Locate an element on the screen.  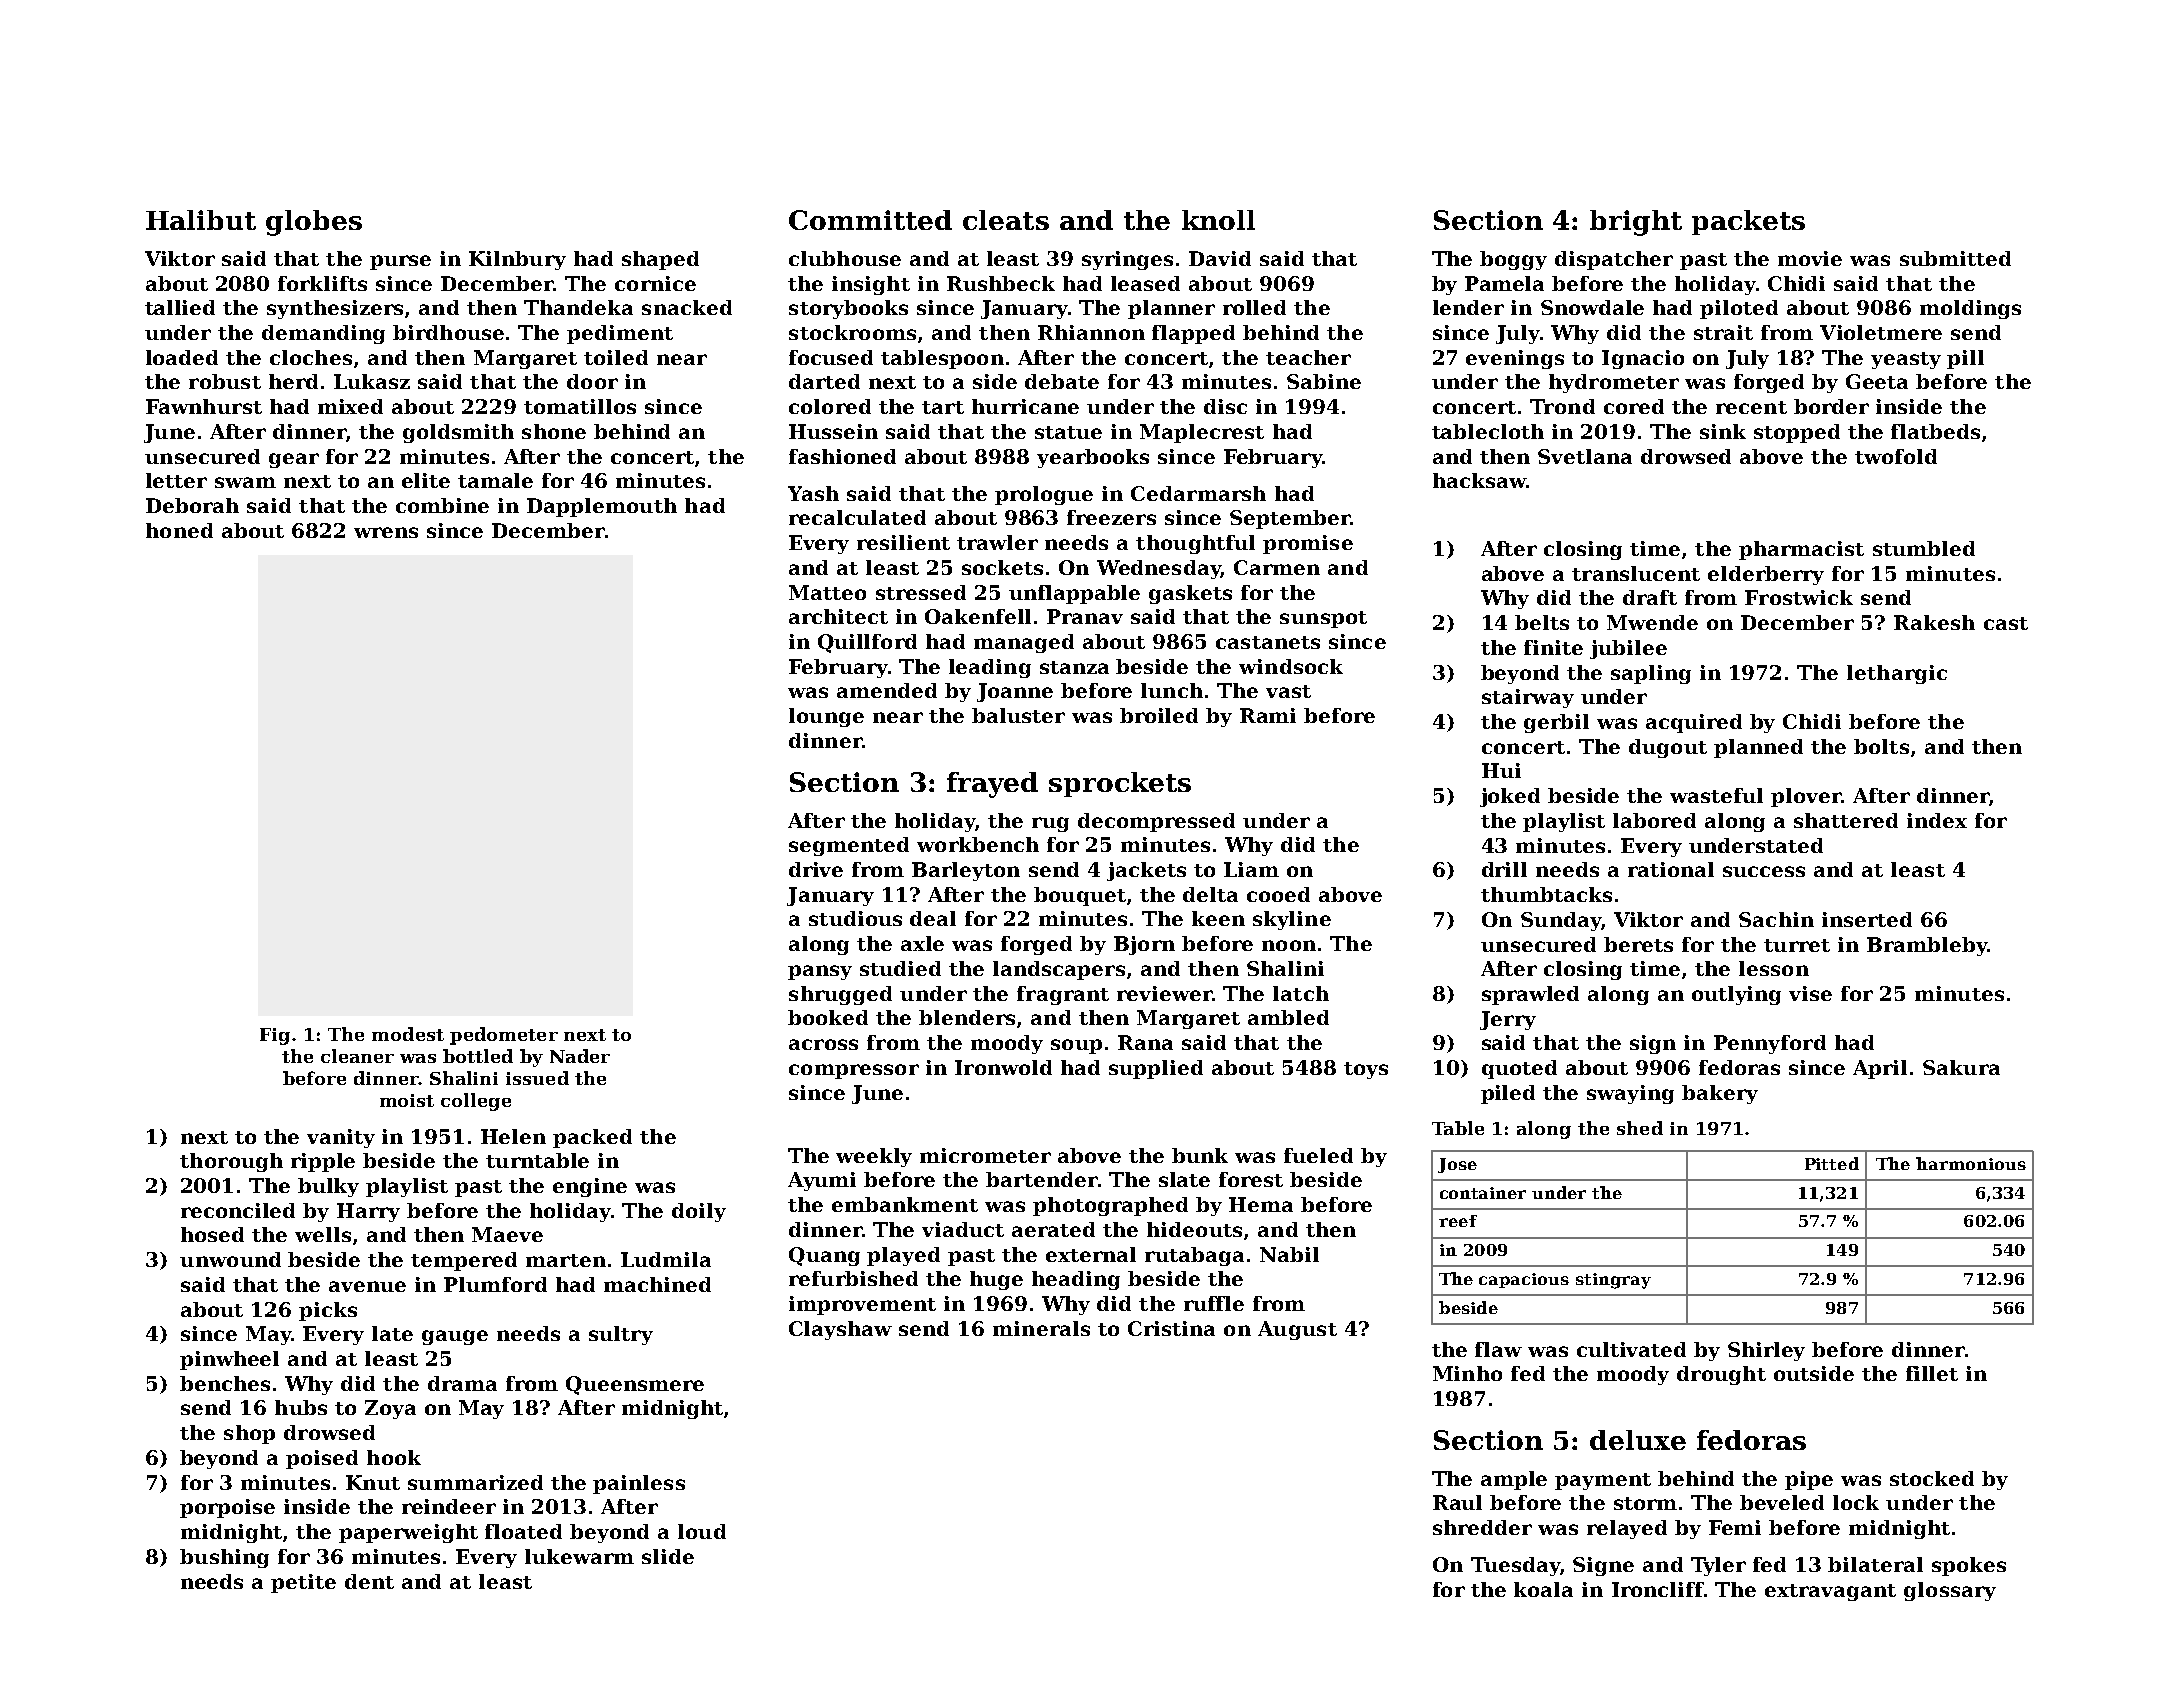
koala is located at coordinates (1543, 1589).
